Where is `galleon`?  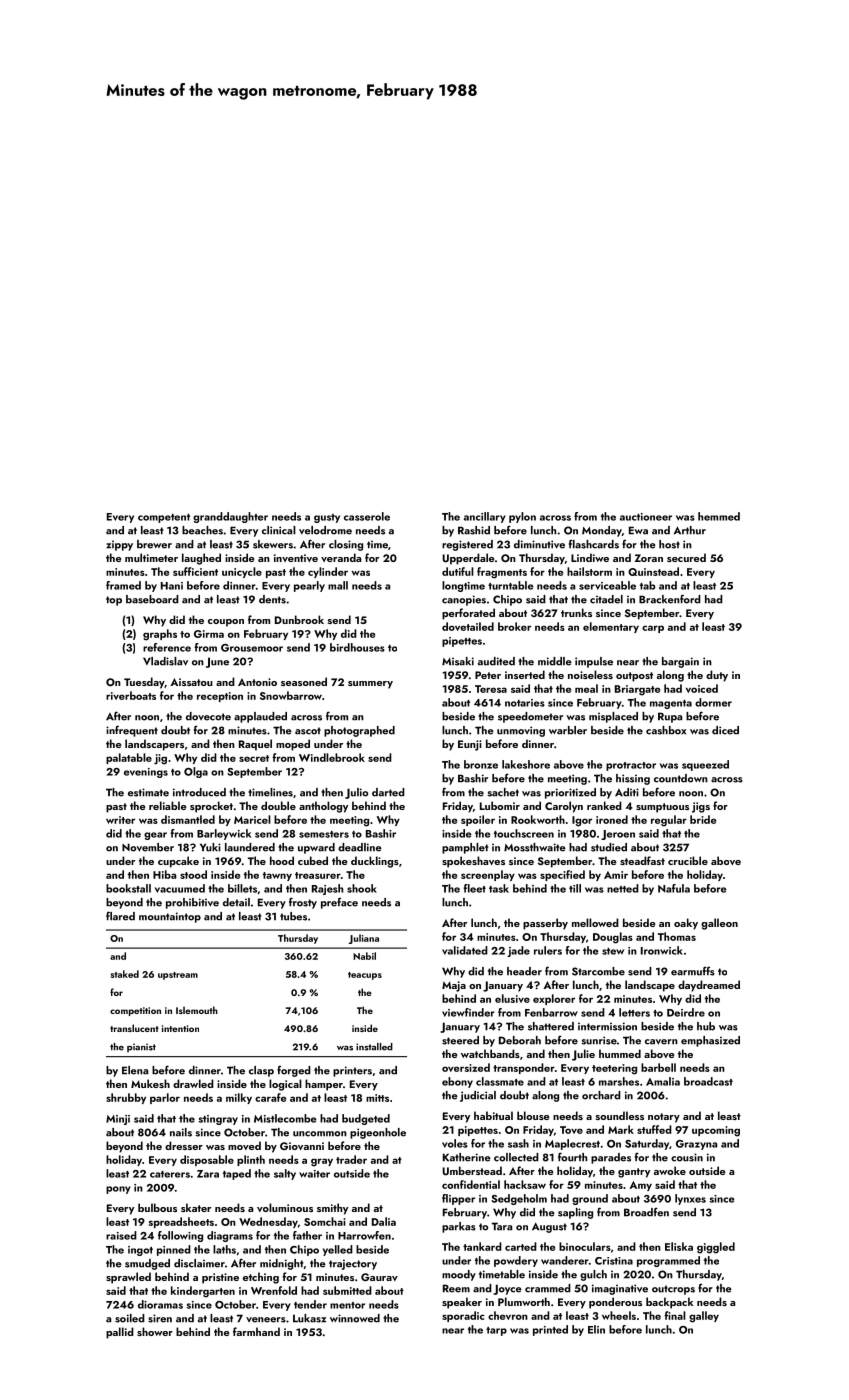 galleon is located at coordinates (719, 924).
